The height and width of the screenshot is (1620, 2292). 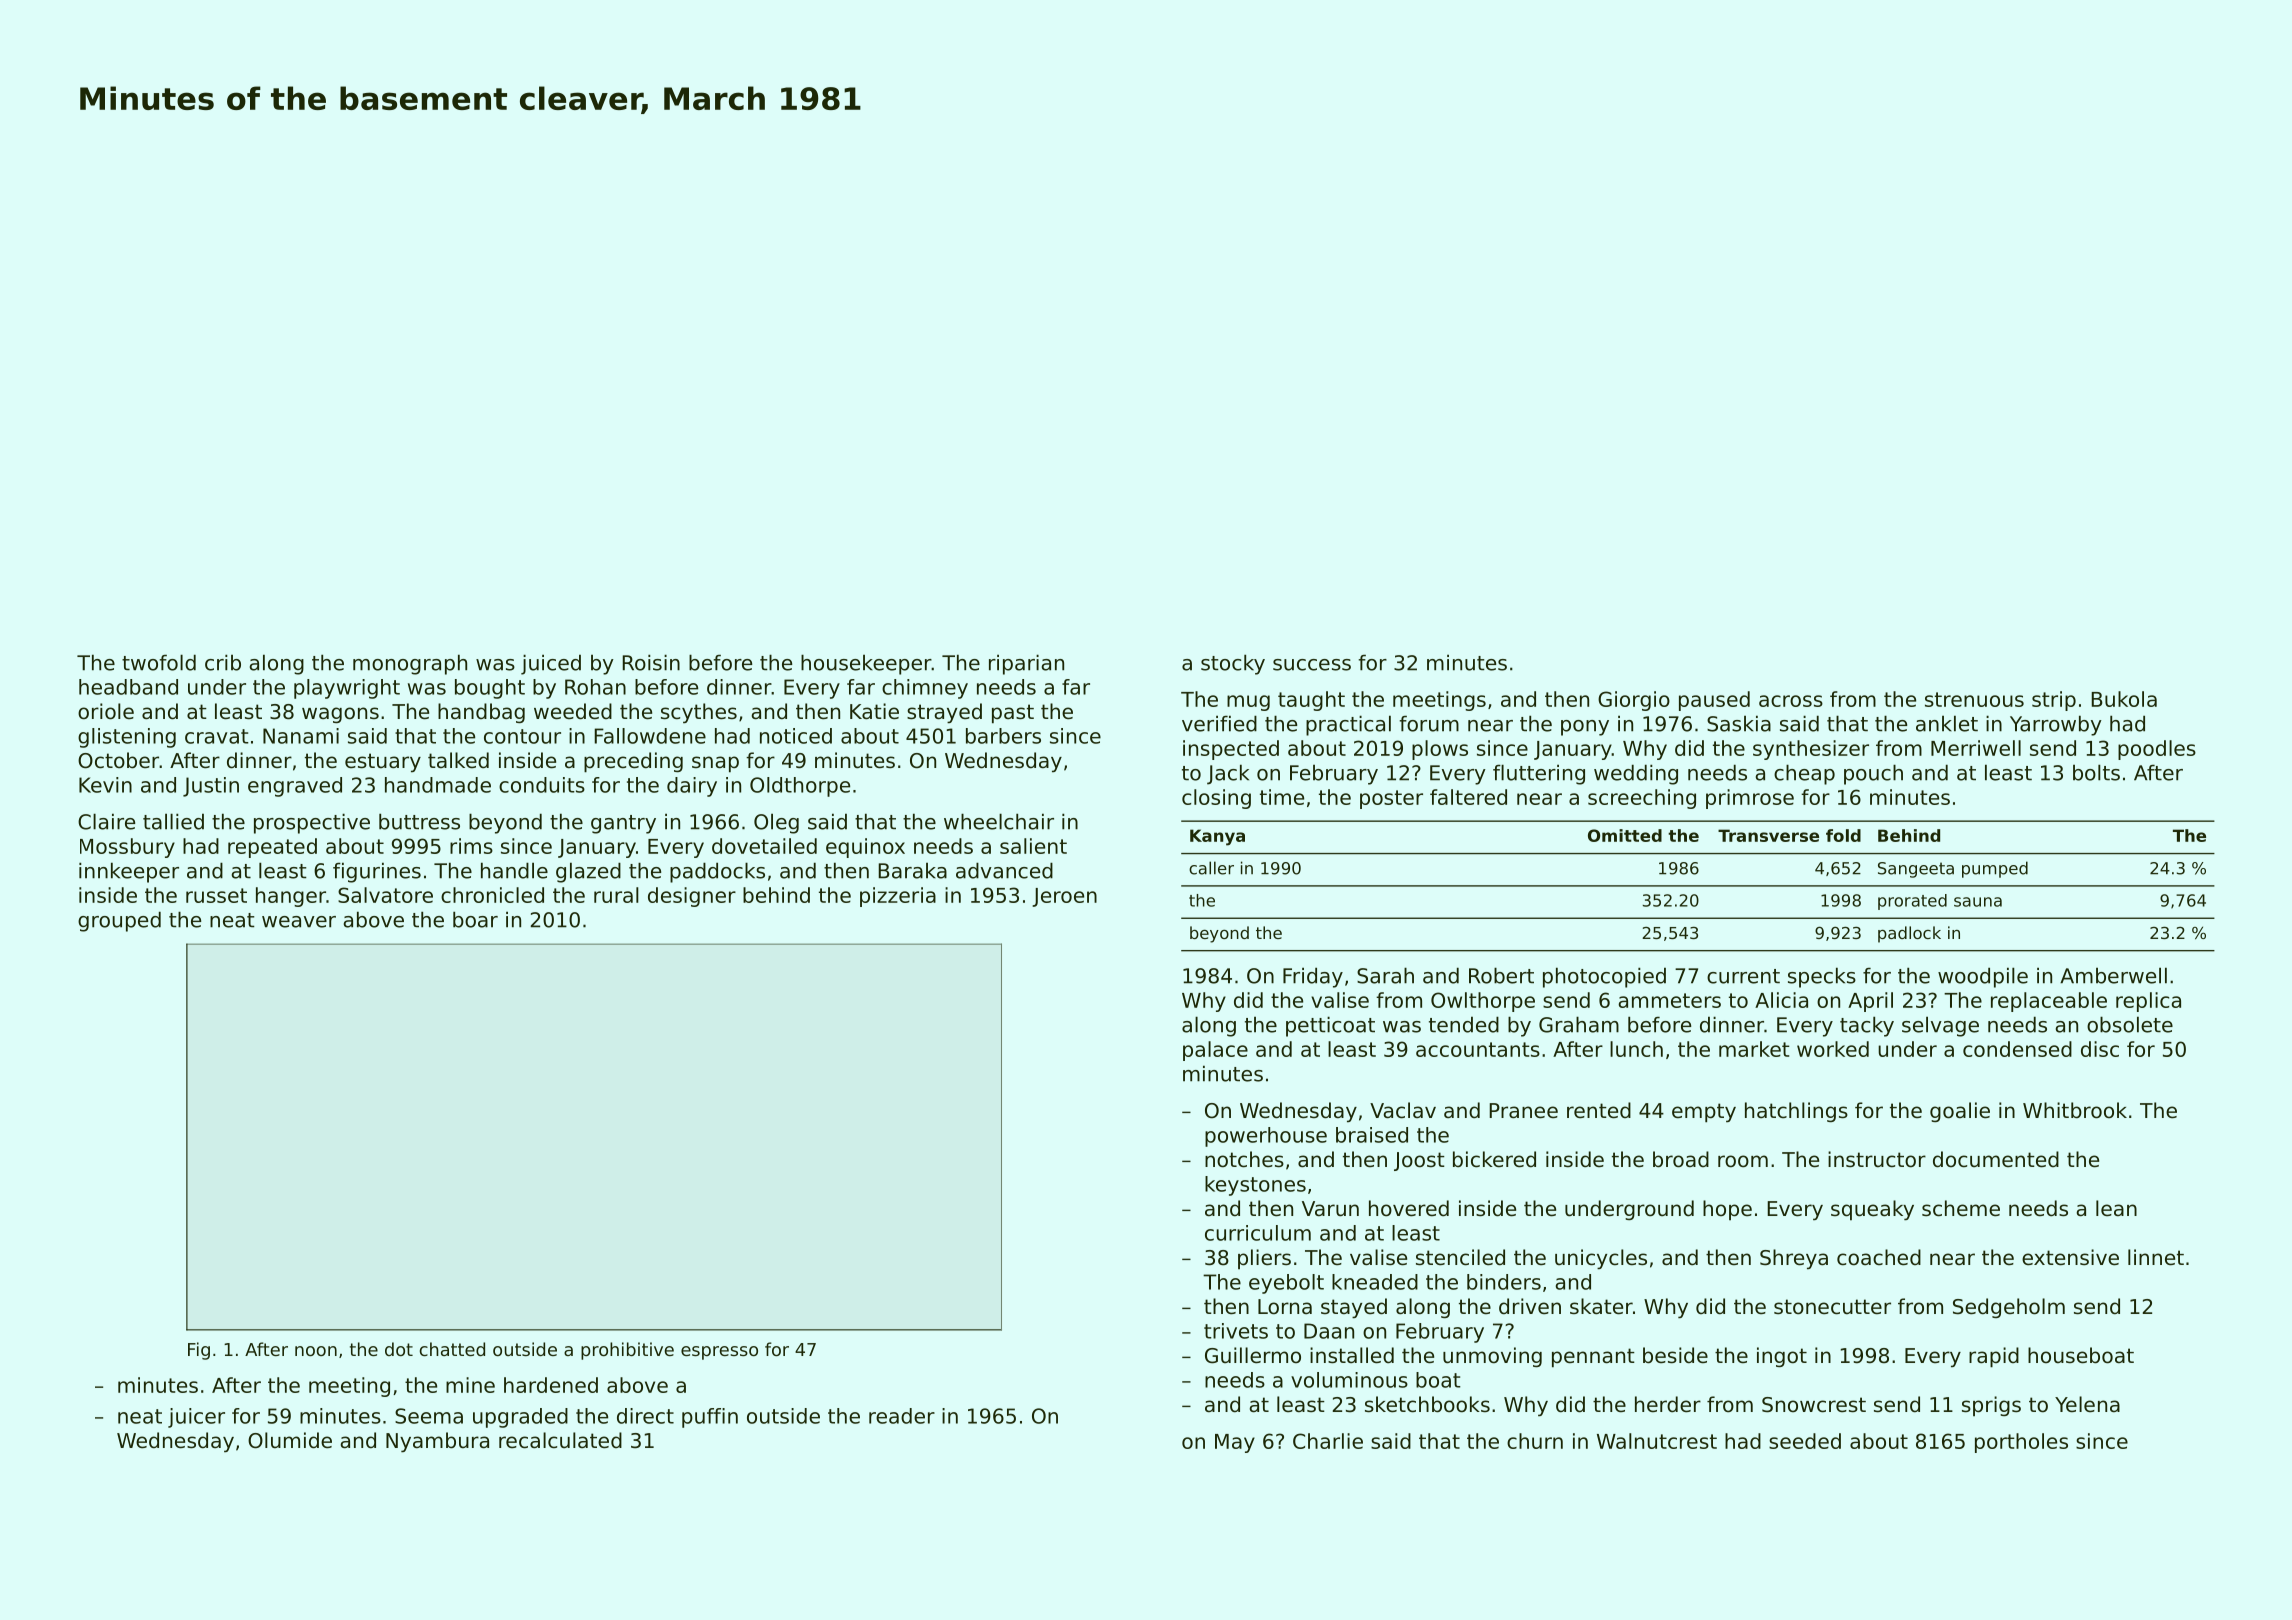 What do you see at coordinates (1996, 1159) in the screenshot?
I see `documented` at bounding box center [1996, 1159].
